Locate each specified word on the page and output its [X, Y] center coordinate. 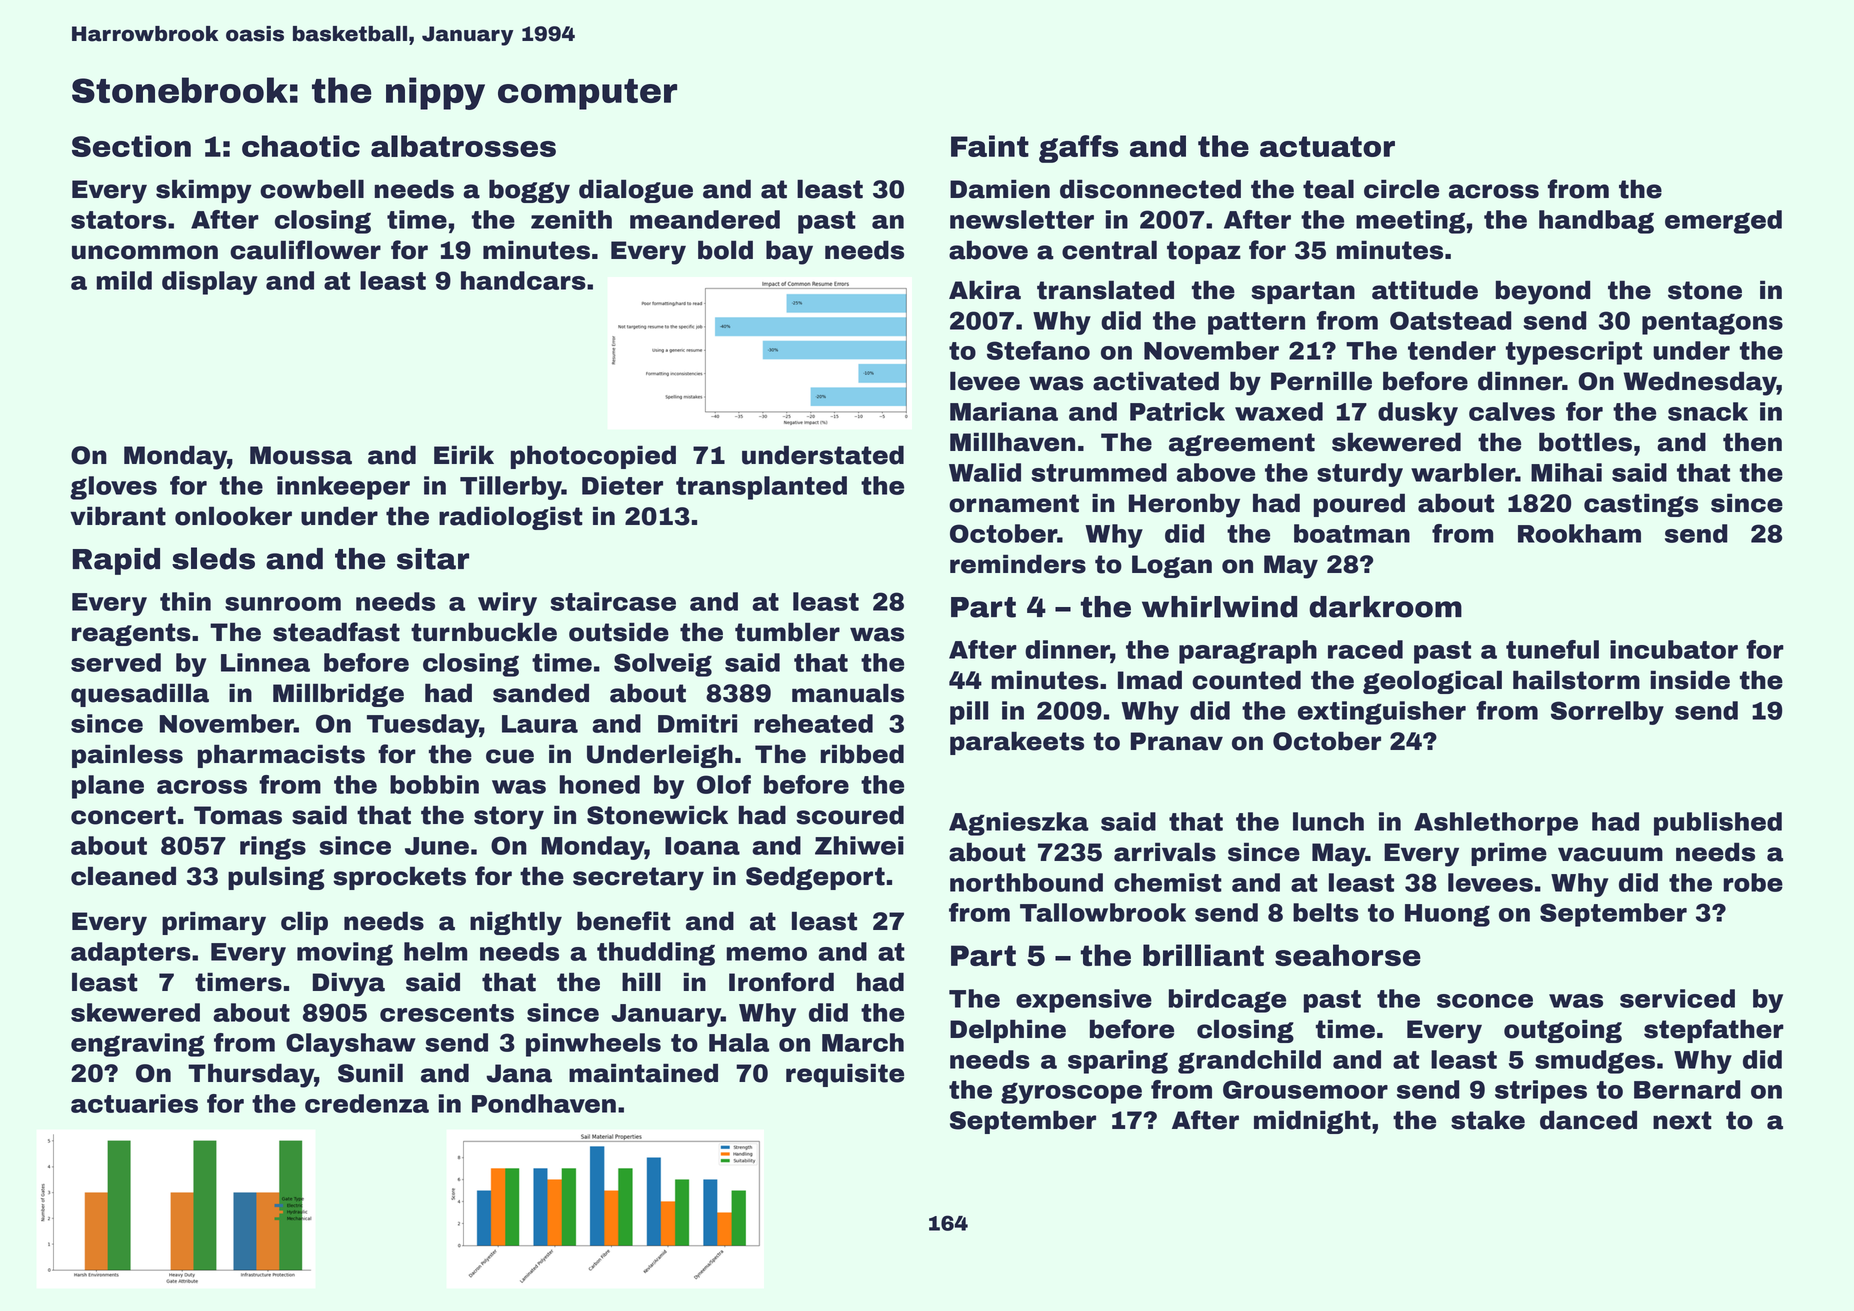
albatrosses [463, 146]
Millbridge [338, 695]
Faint [990, 146]
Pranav [1177, 741]
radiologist [511, 518]
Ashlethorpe [1496, 824]
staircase [613, 601]
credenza [367, 1103]
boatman [1352, 533]
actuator [1327, 146]
